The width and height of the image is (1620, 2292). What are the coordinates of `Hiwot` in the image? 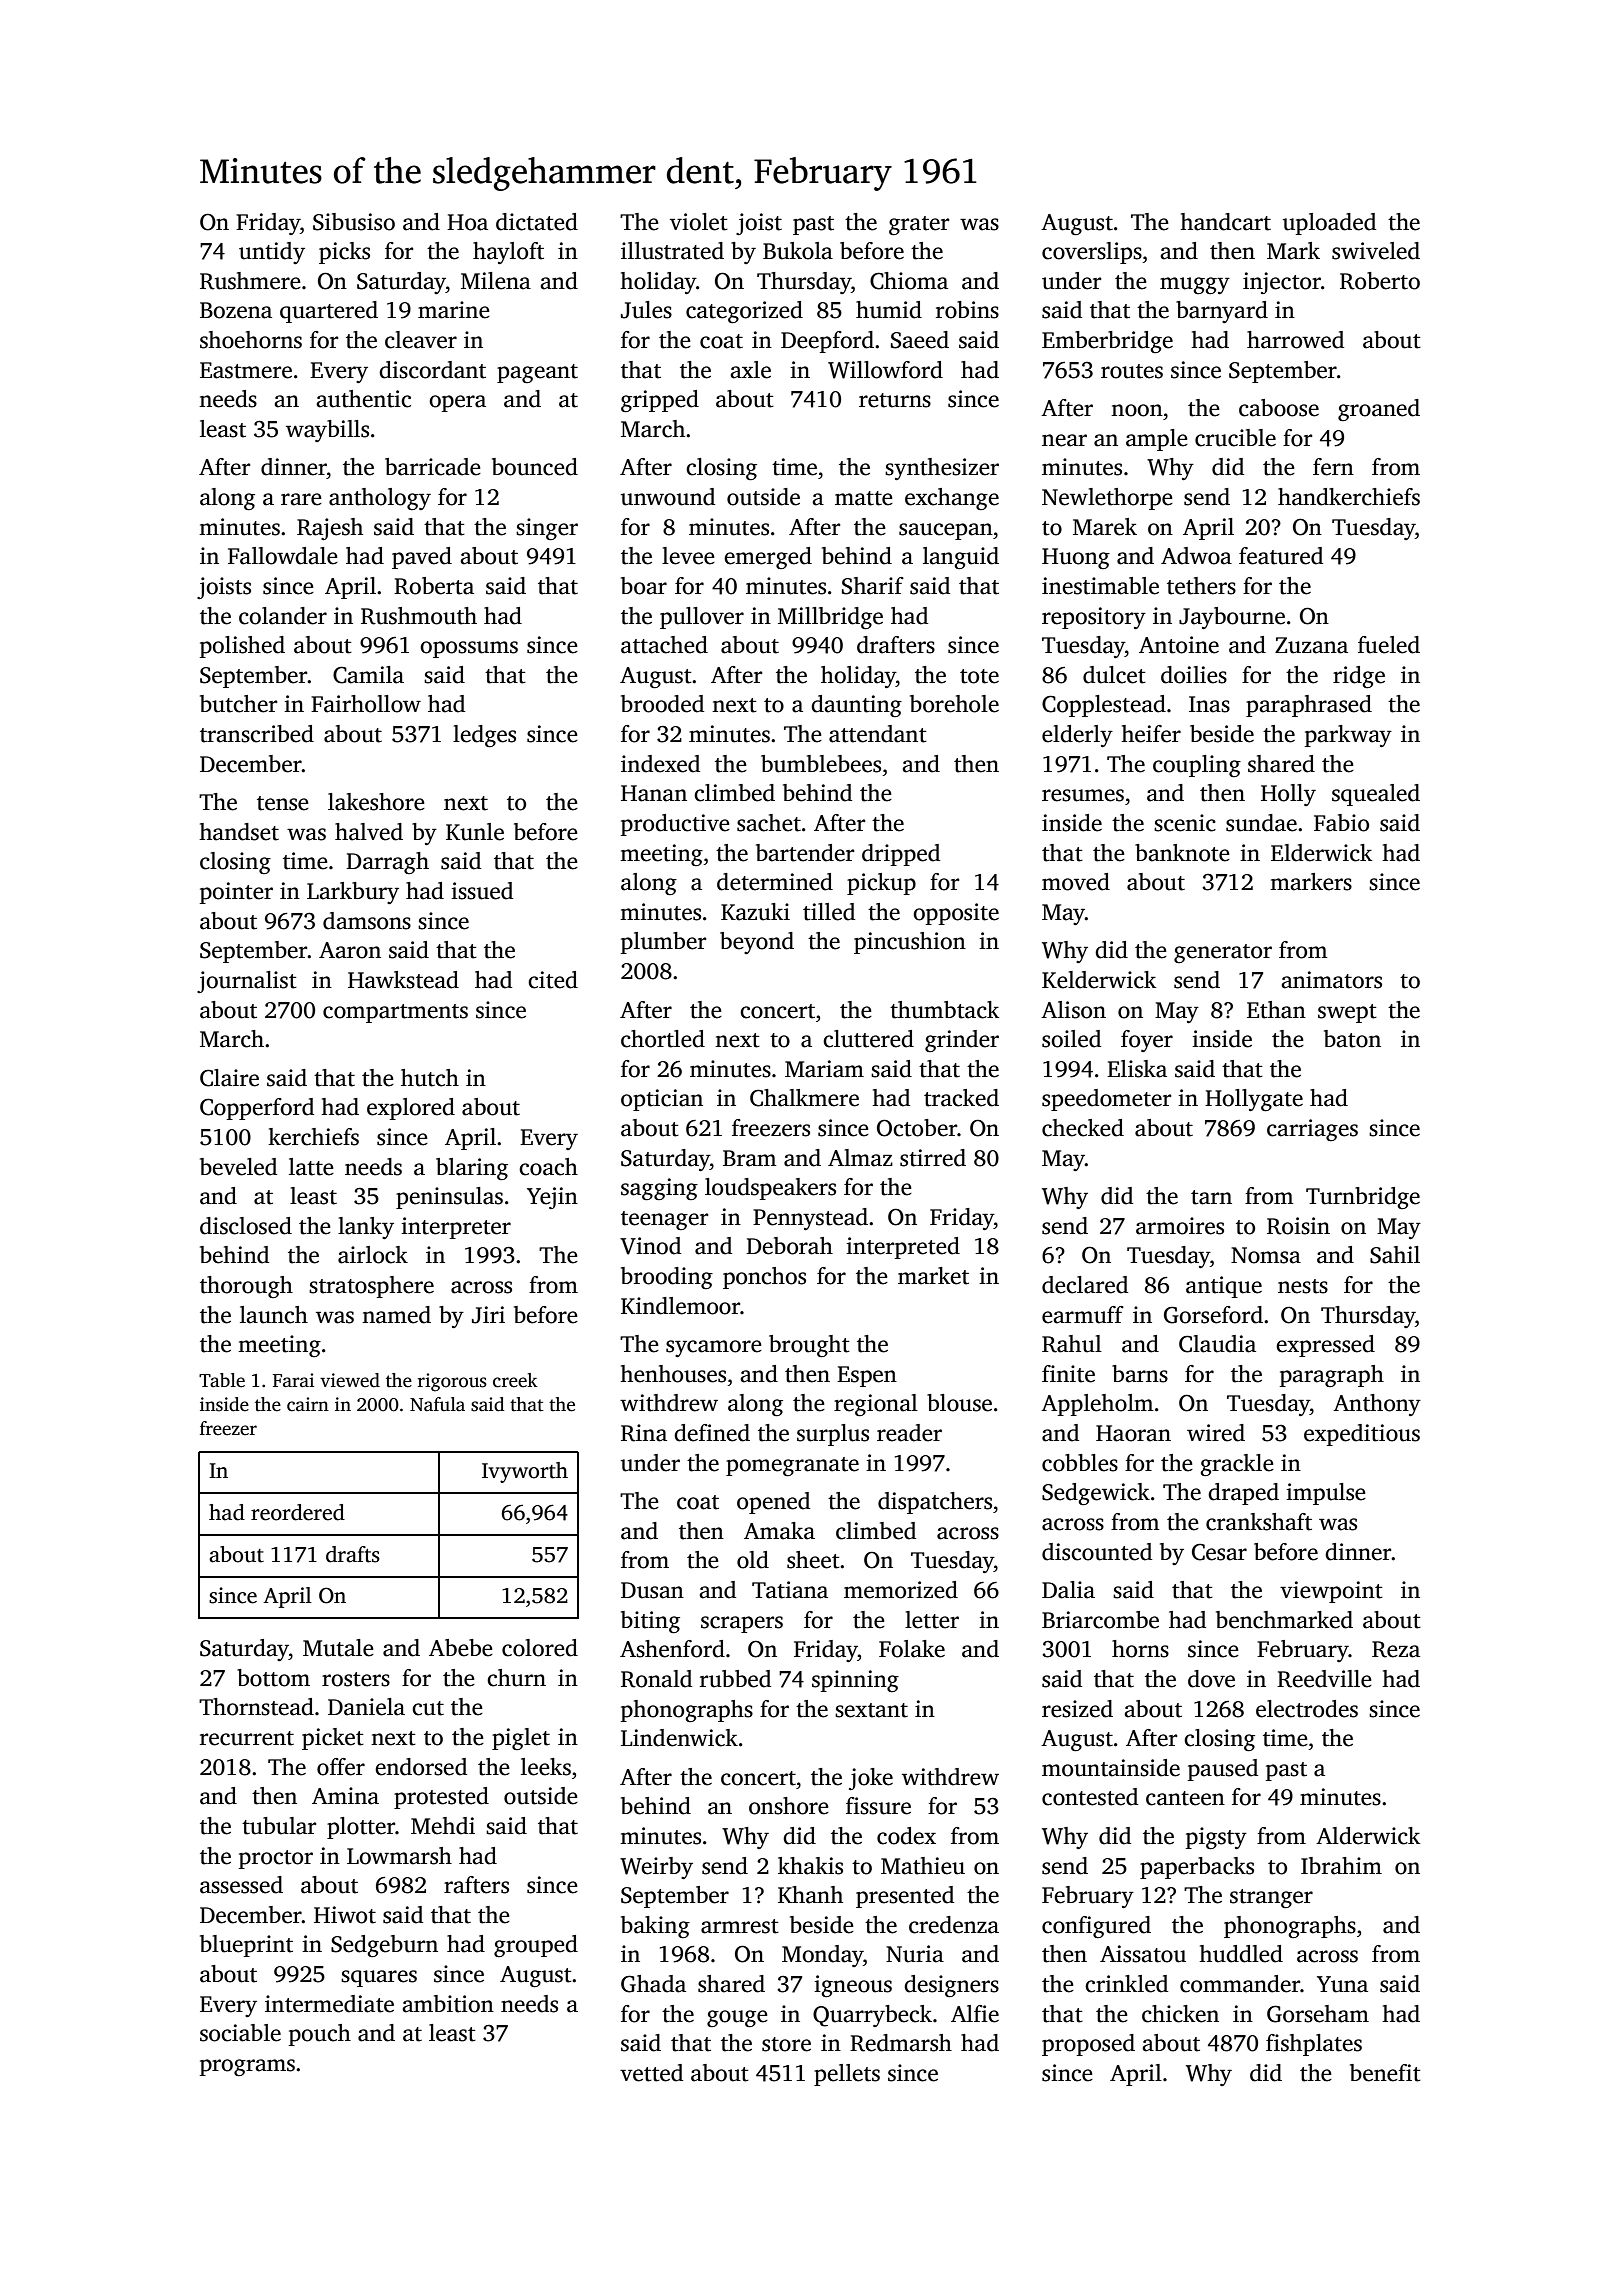 It's located at (345, 1915).
